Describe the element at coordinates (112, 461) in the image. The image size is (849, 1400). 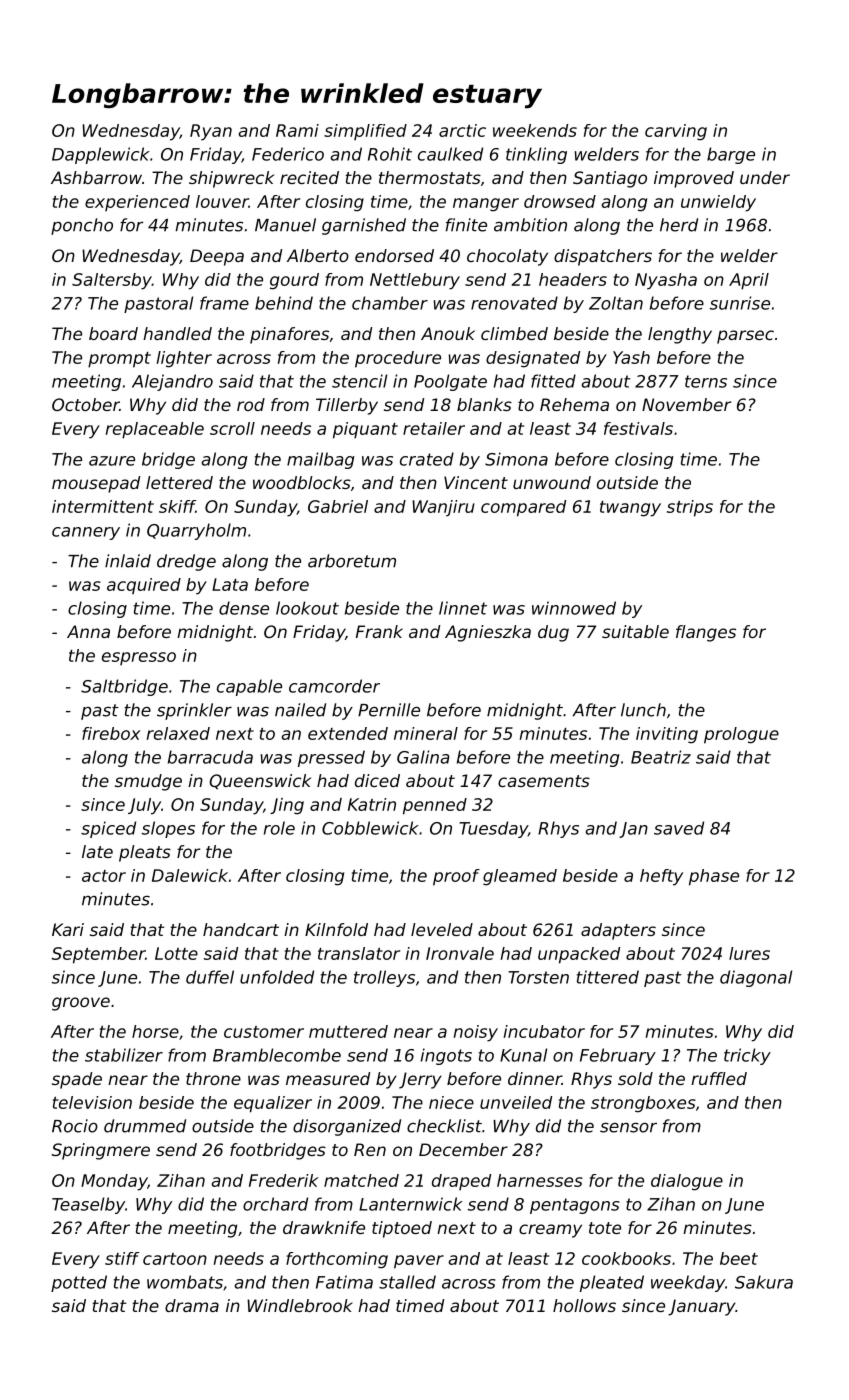
I see `azure` at that location.
